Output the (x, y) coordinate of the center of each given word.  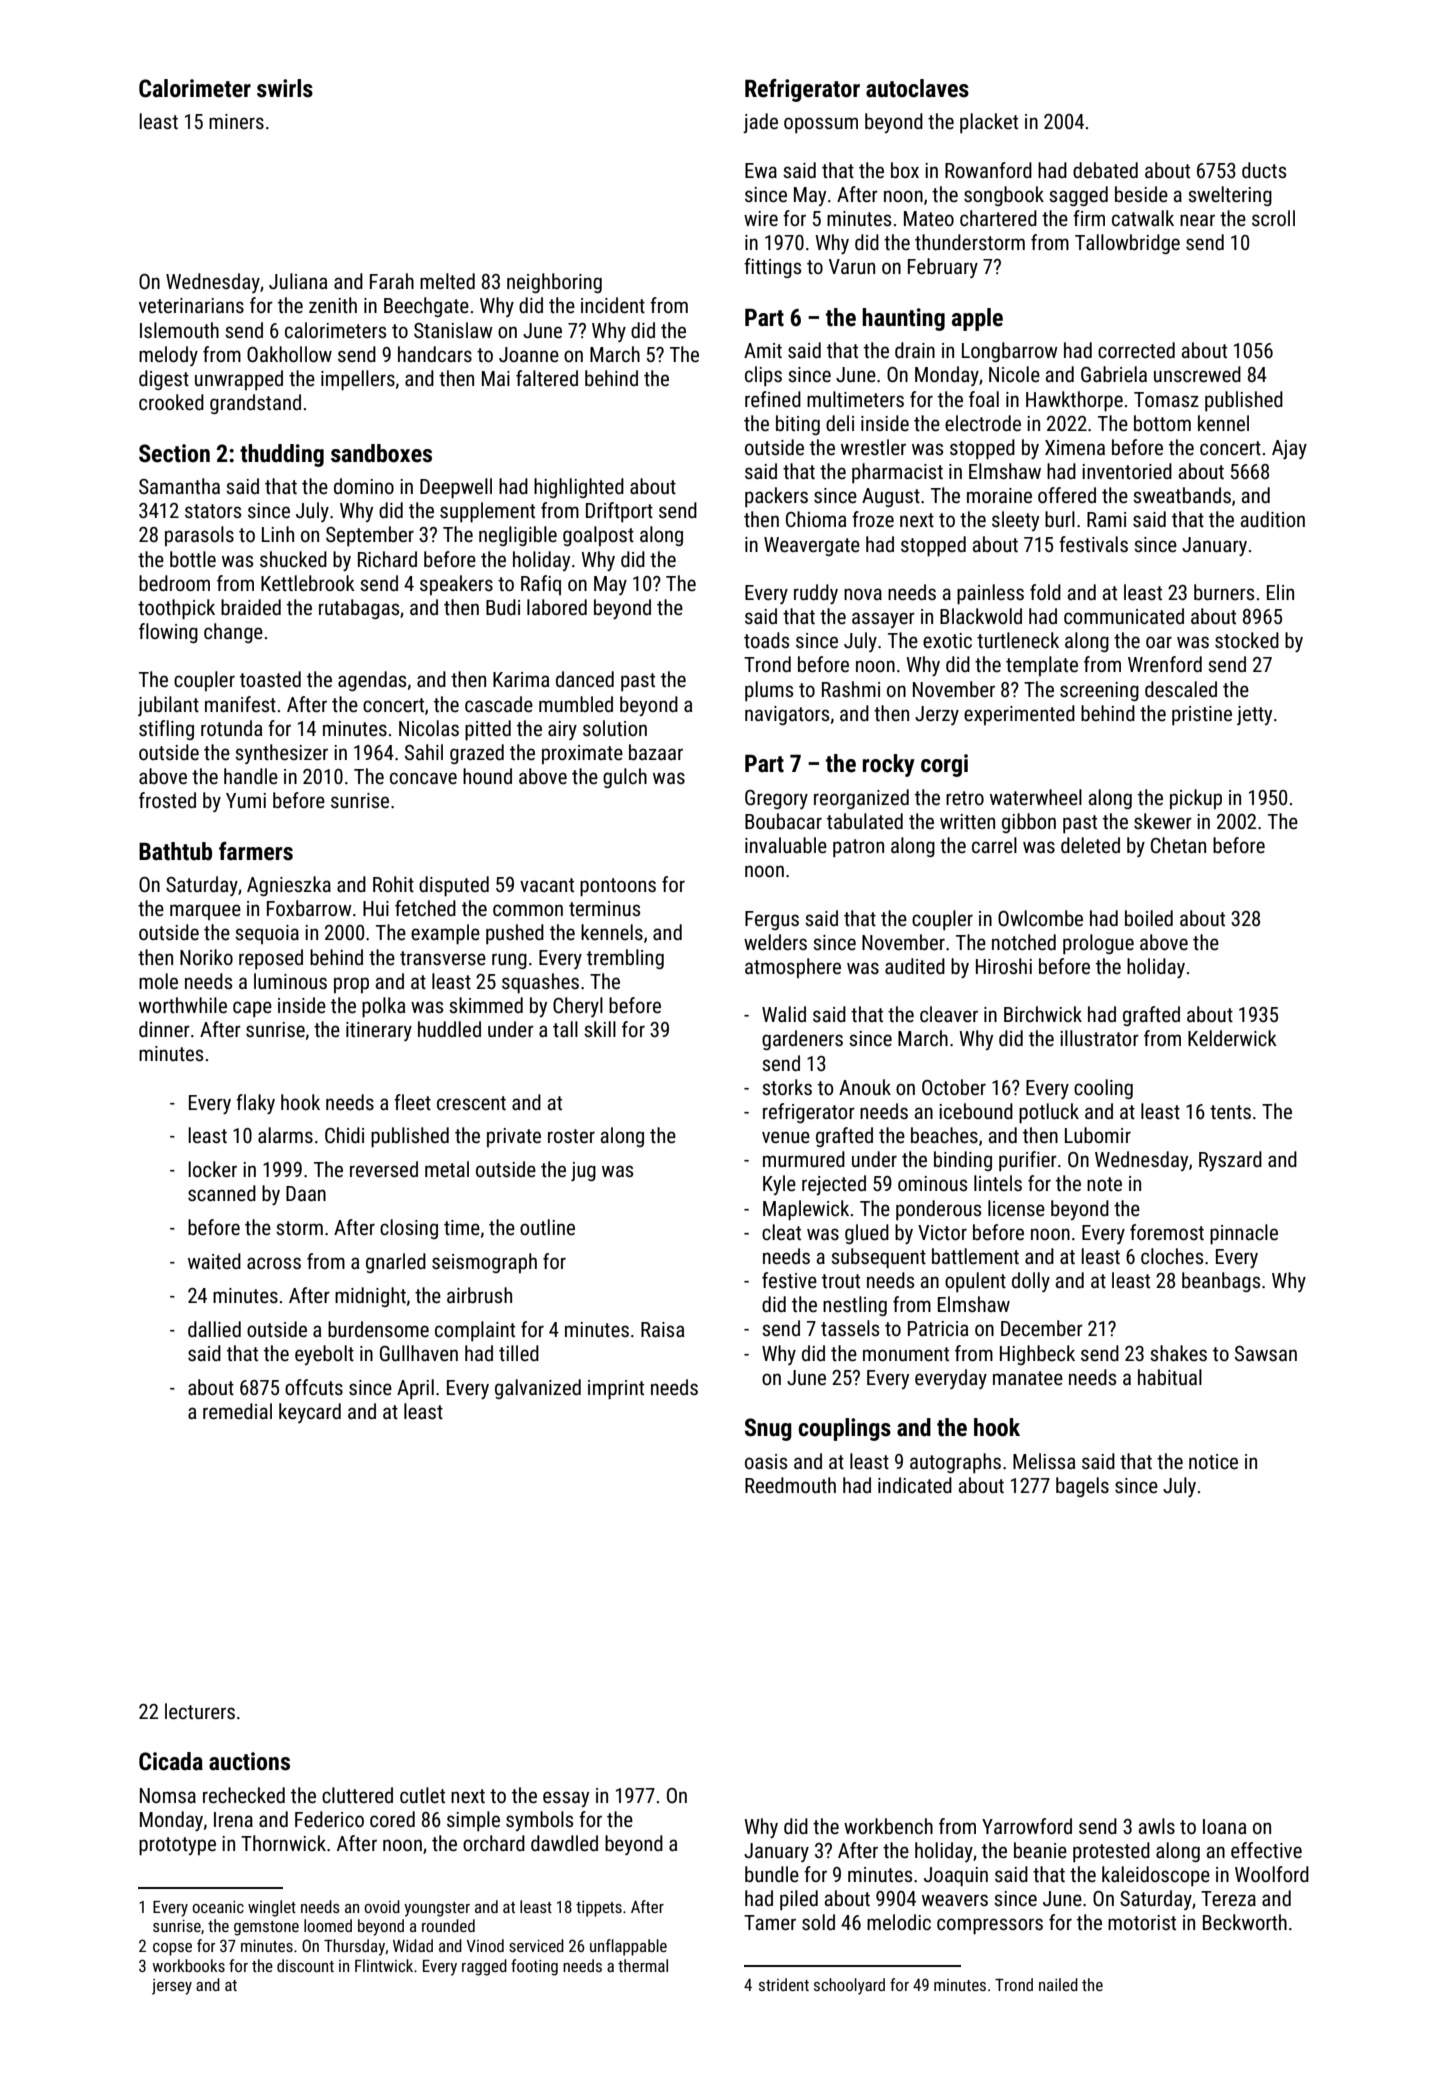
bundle (772, 1874)
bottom (1162, 423)
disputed (454, 886)
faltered (547, 378)
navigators (787, 715)
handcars (435, 354)
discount (305, 1965)
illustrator (1099, 1038)
